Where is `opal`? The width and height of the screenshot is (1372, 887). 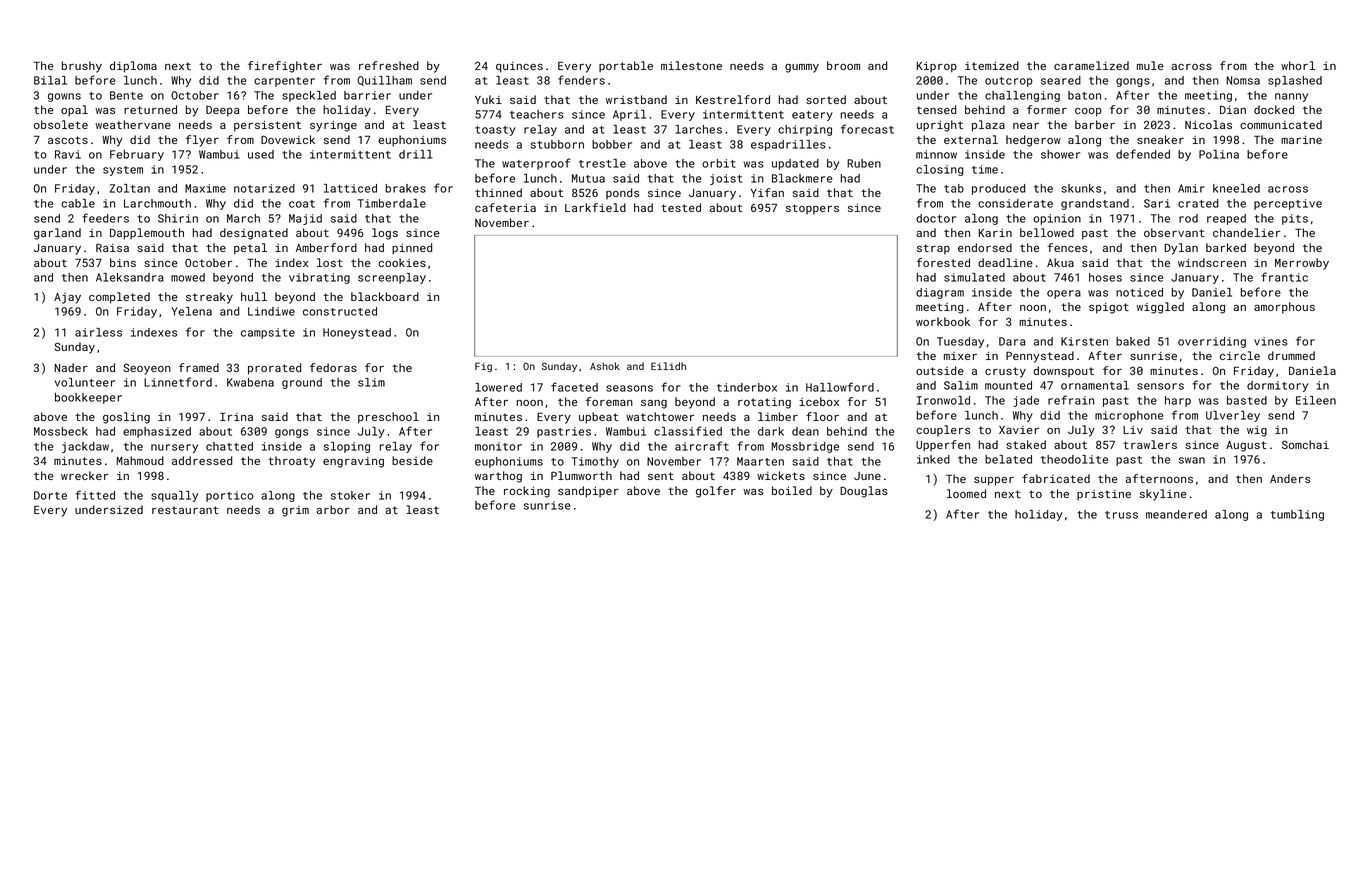 opal is located at coordinates (74, 111).
